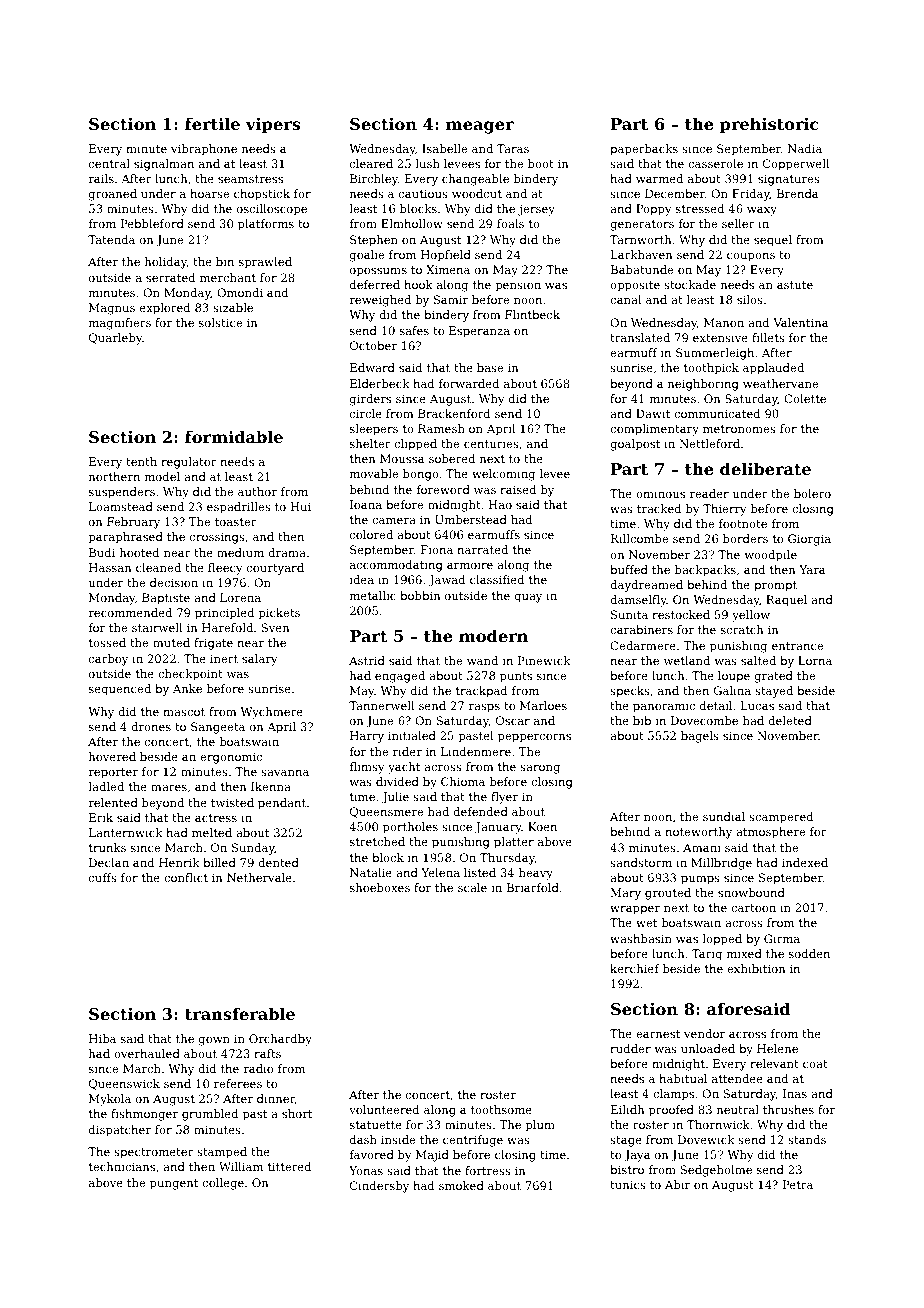 Image resolution: width=924 pixels, height=1308 pixels. What do you see at coordinates (371, 163) in the page?
I see `cleared` at bounding box center [371, 163].
